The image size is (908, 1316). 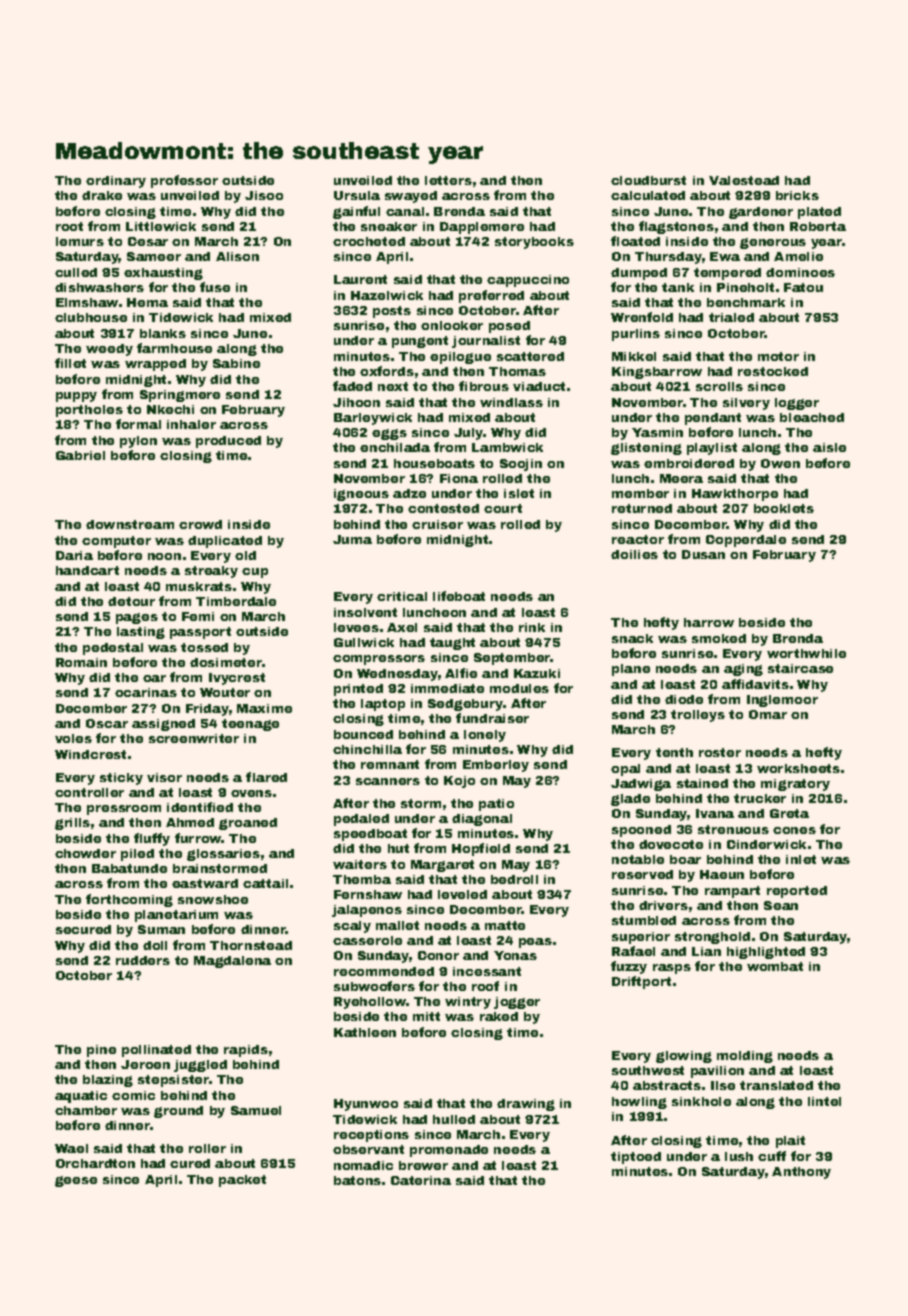 What do you see at coordinates (801, 1173) in the screenshot?
I see `Anthony` at bounding box center [801, 1173].
